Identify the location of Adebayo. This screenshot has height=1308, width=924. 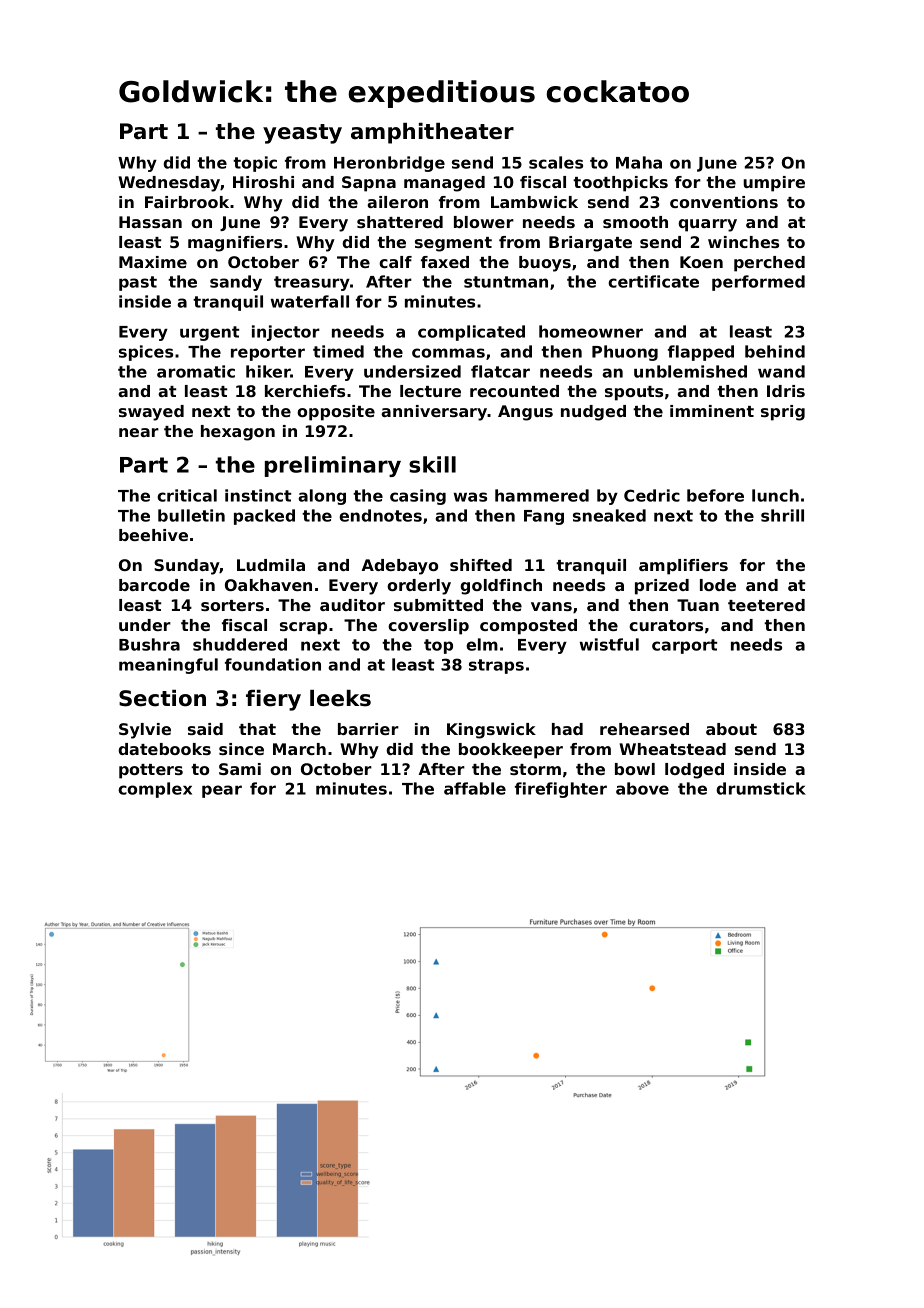
(400, 567).
